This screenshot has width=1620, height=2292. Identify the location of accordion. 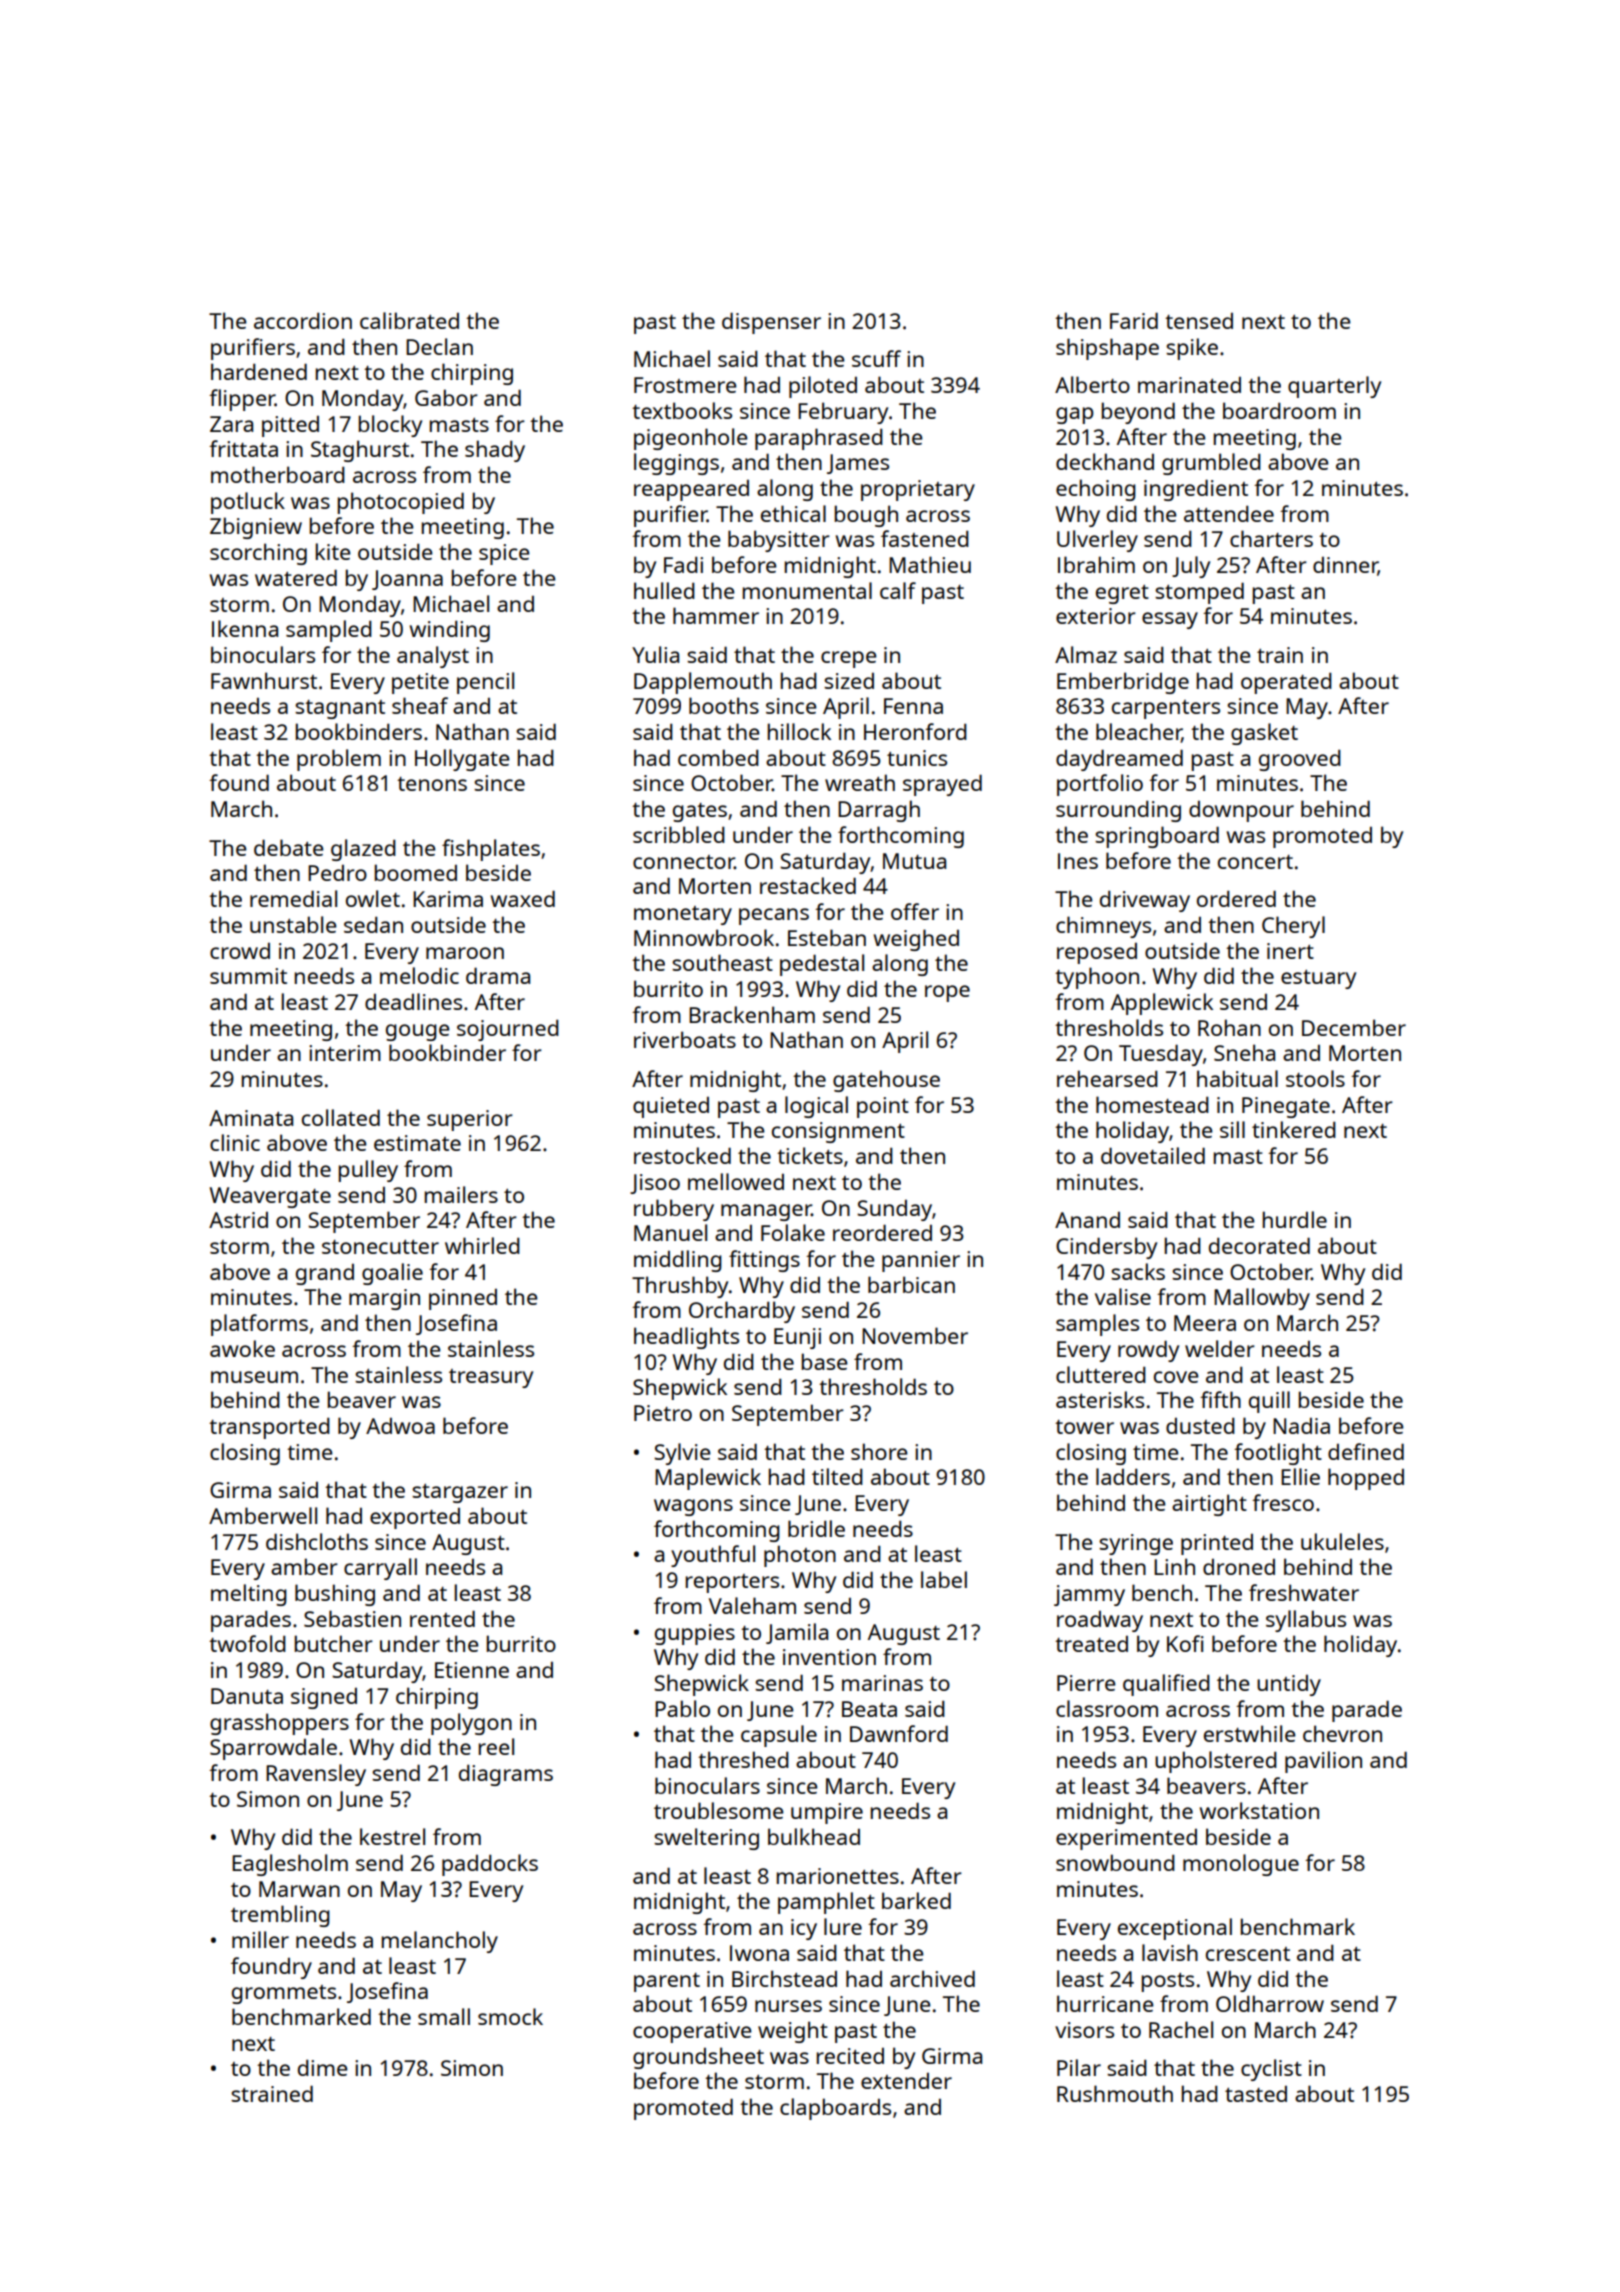
(303, 320).
